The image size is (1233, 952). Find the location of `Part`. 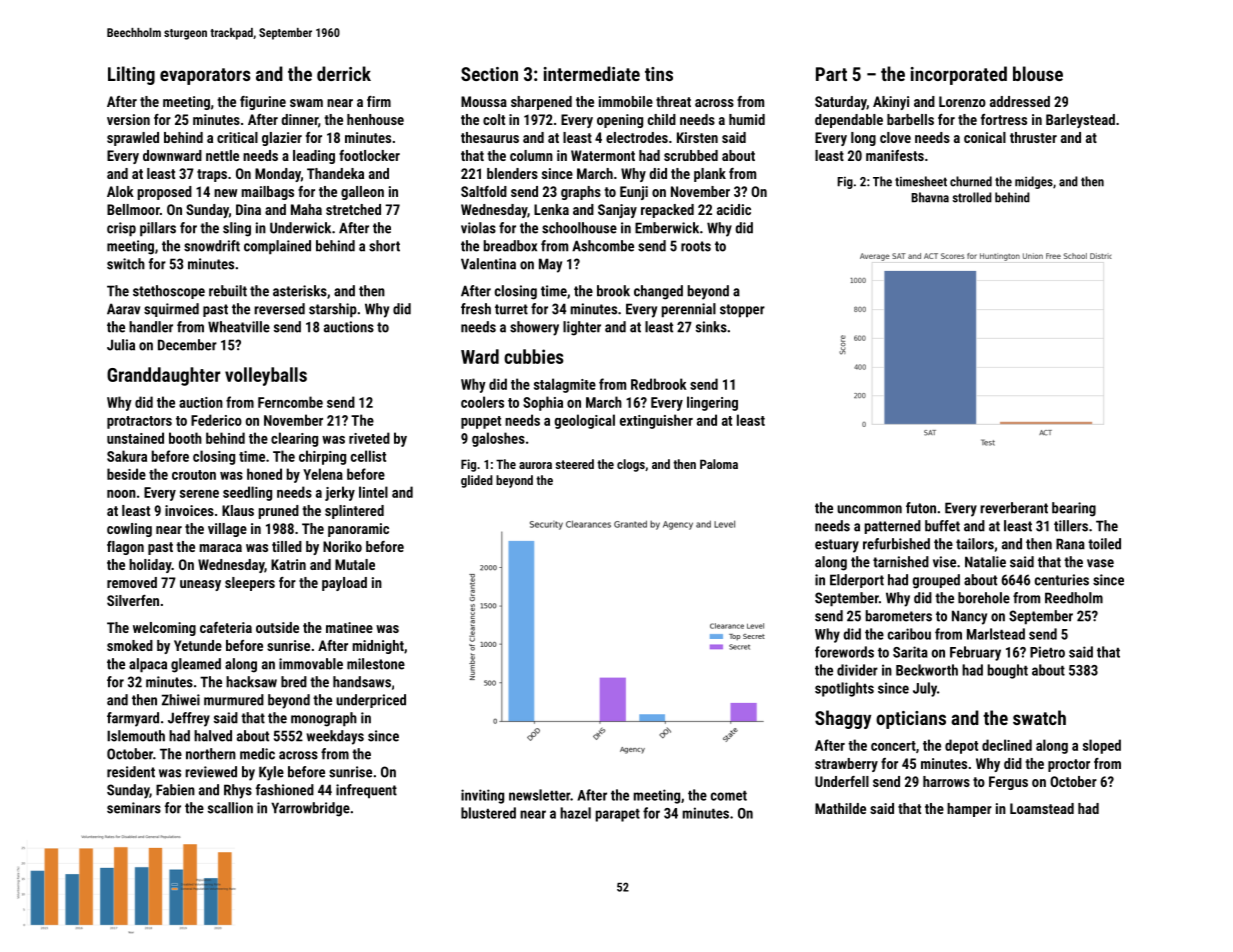

Part is located at coordinates (831, 74).
